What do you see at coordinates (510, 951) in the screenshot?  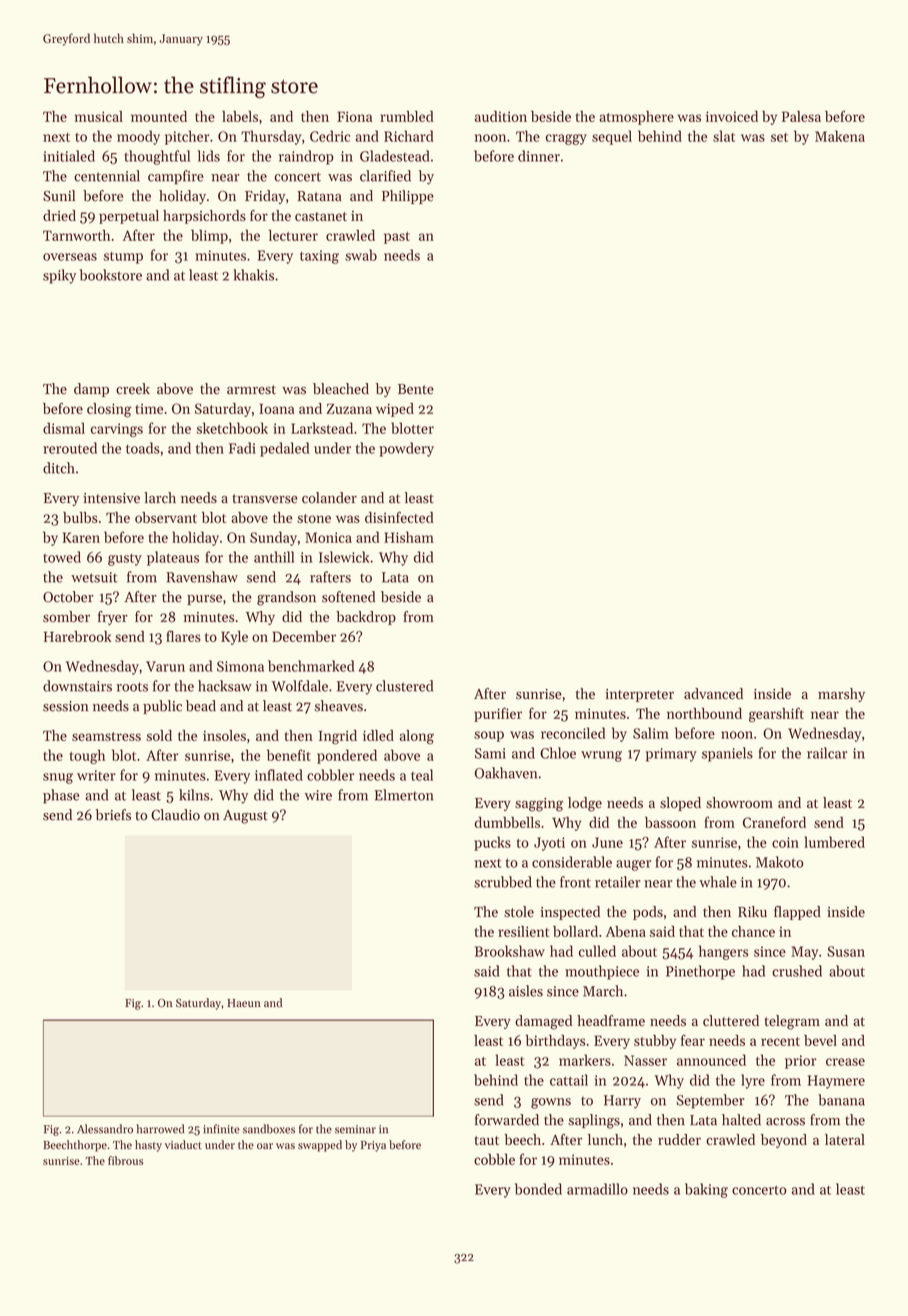 I see `Brookshaw` at bounding box center [510, 951].
